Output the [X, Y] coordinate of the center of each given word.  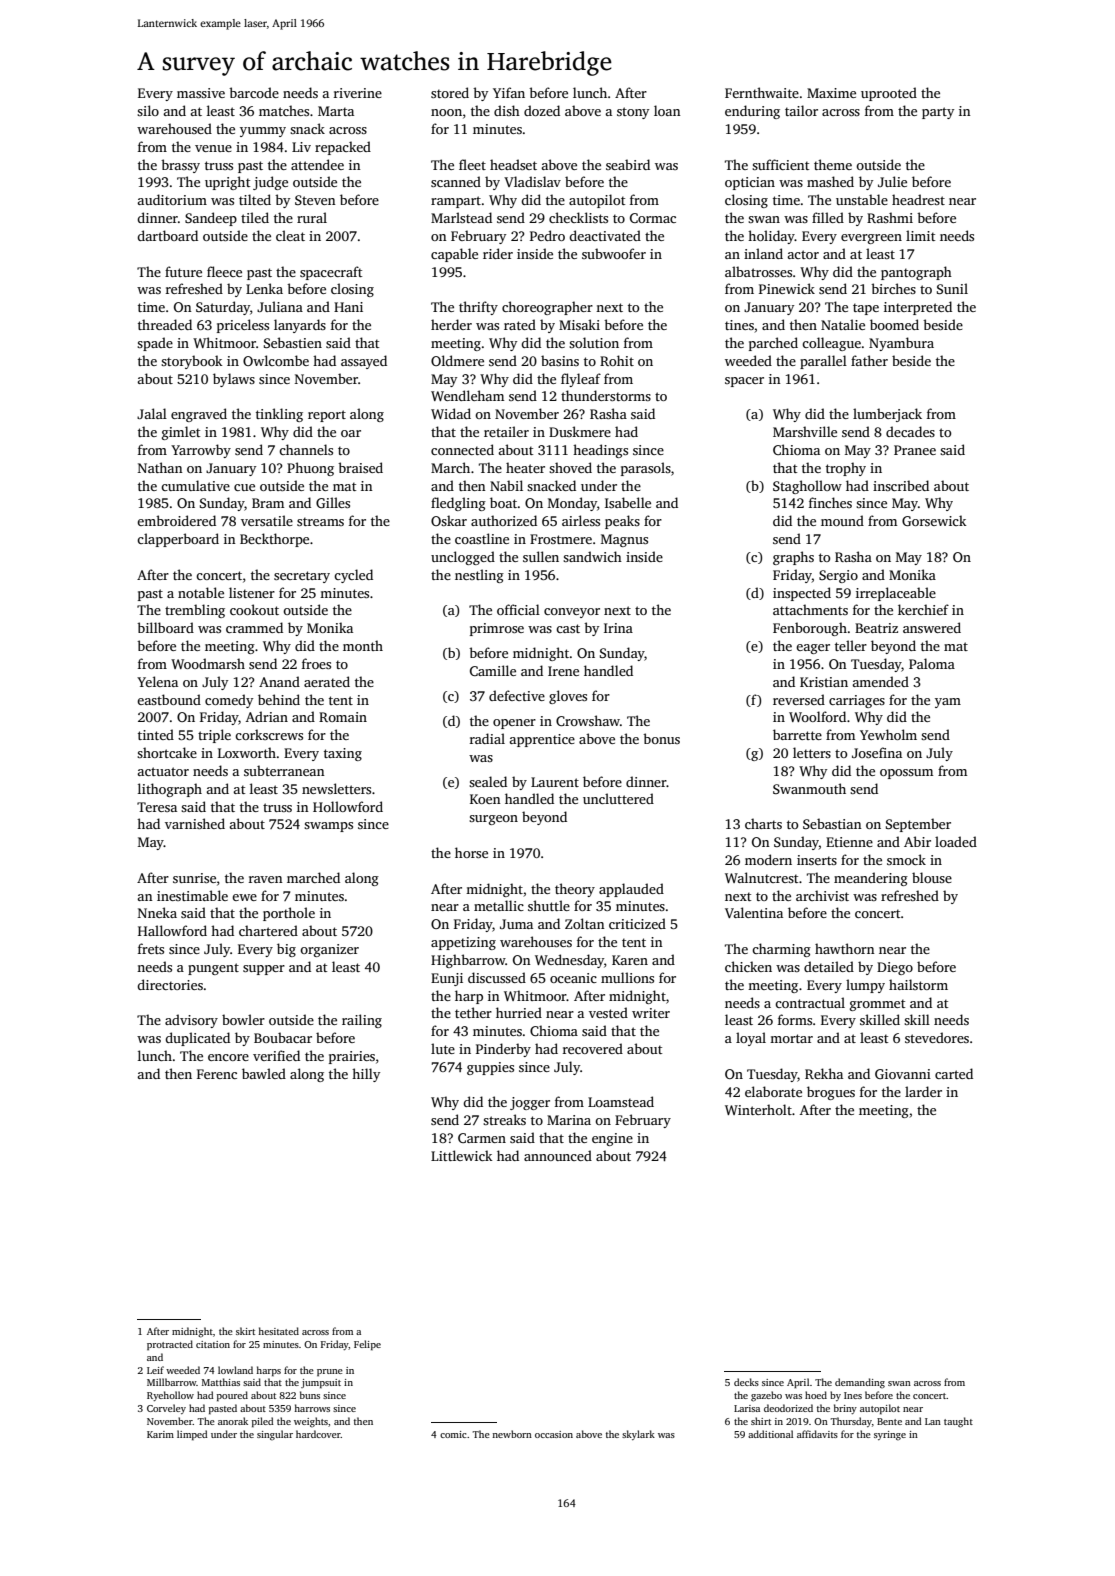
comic [453, 1434]
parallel [823, 362]
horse [471, 852]
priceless [243, 326]
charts [763, 823]
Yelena [157, 681]
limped [192, 1435]
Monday [572, 504]
